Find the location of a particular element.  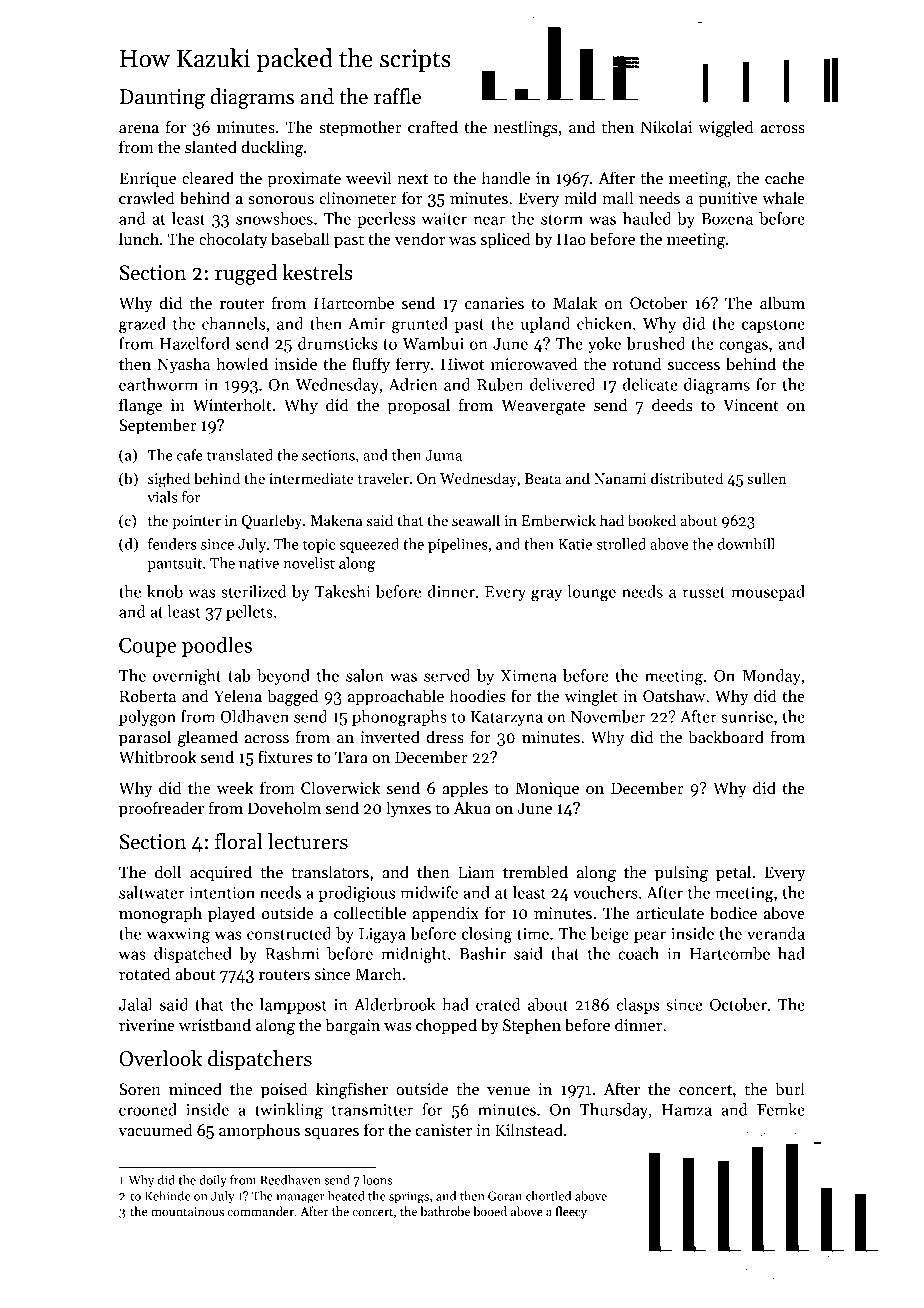

stepmother is located at coordinates (360, 128).
